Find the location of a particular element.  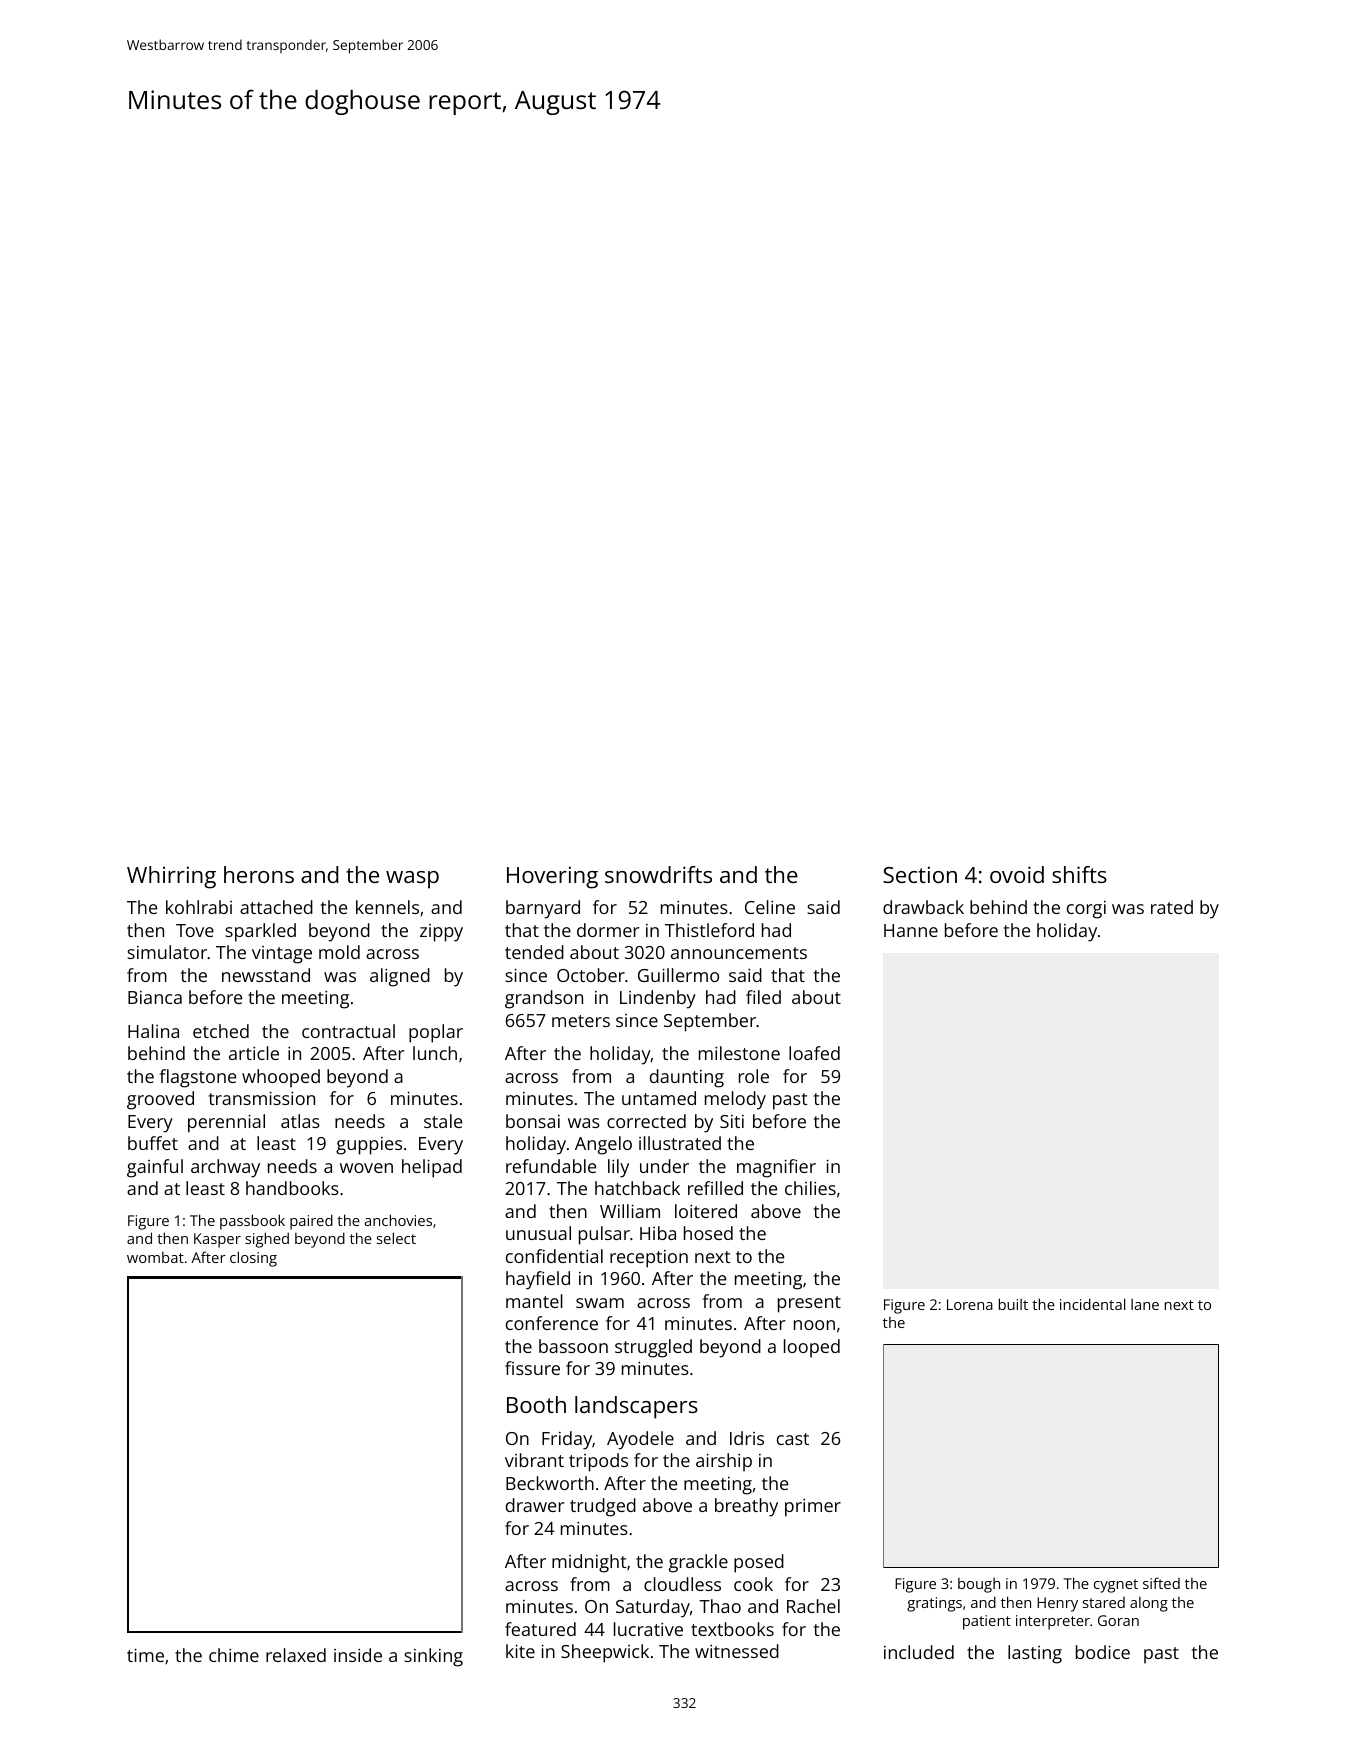

guppies is located at coordinates (369, 1146).
